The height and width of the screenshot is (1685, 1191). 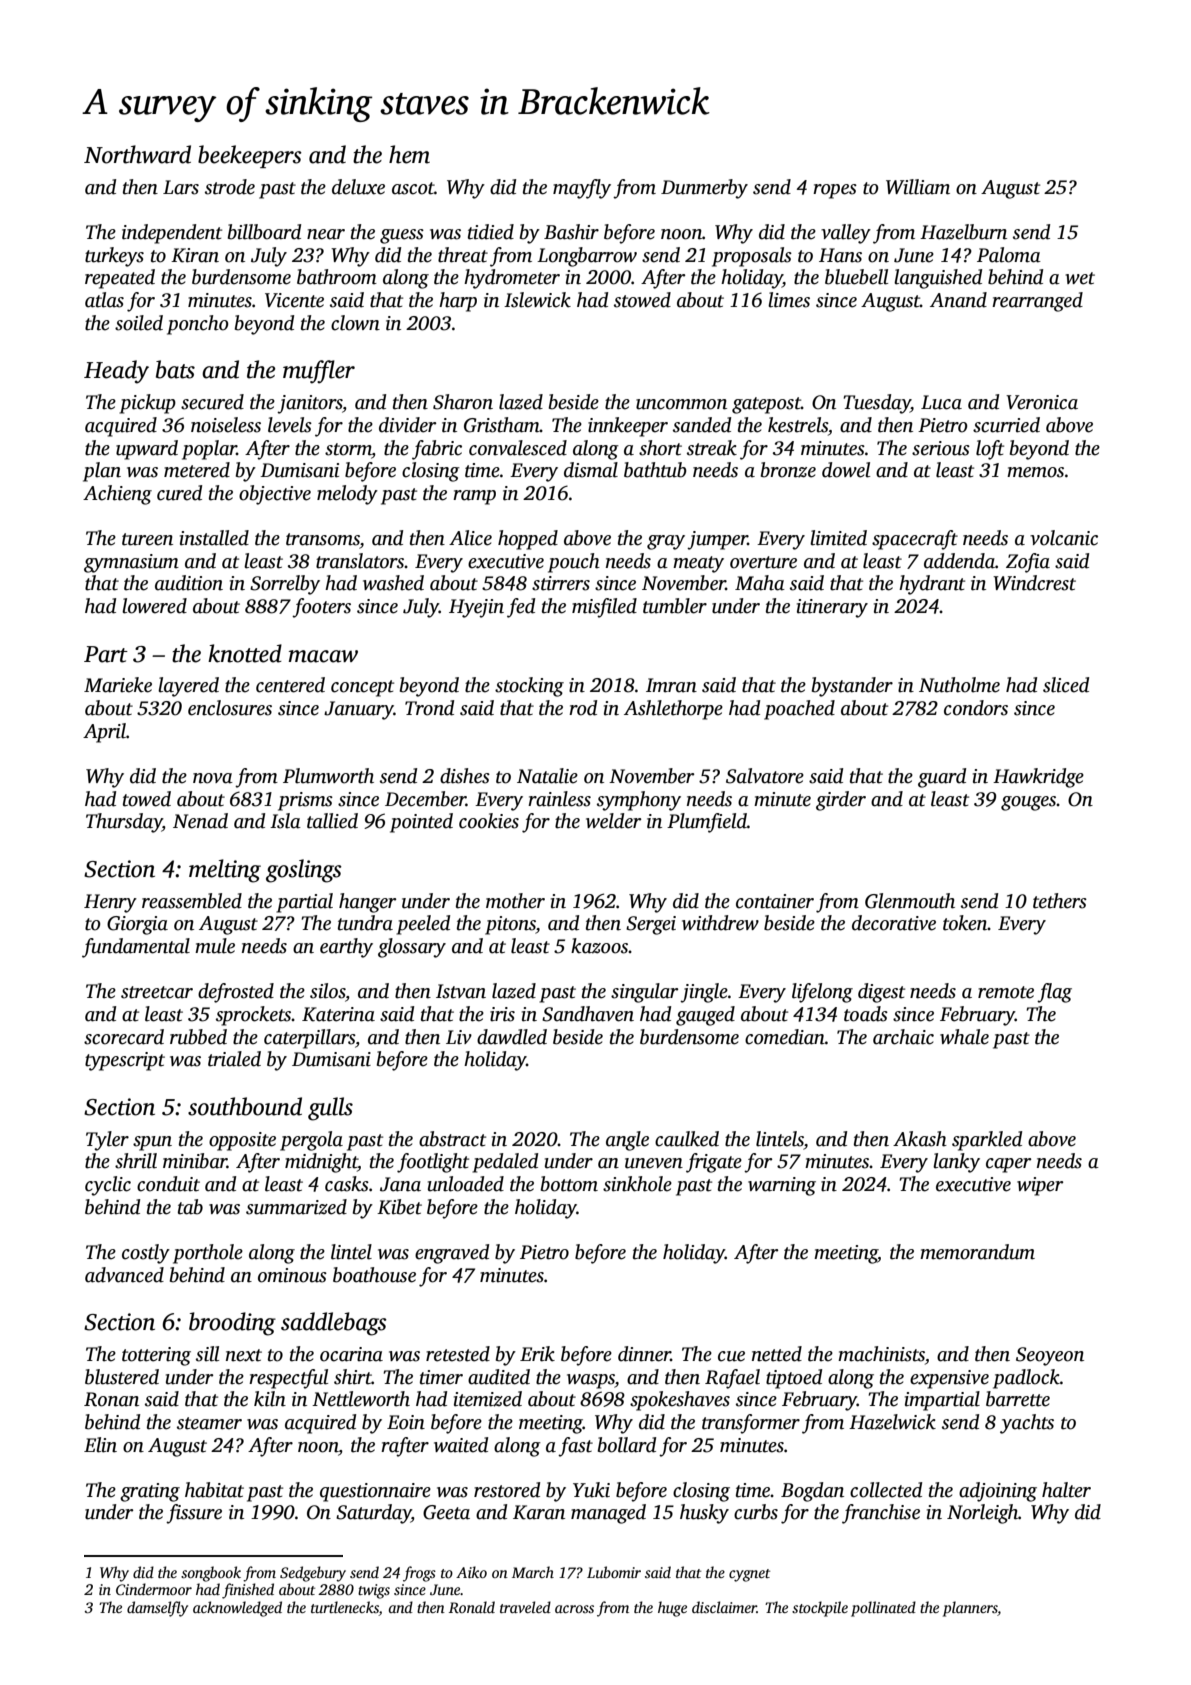 I want to click on William, so click(x=918, y=187).
